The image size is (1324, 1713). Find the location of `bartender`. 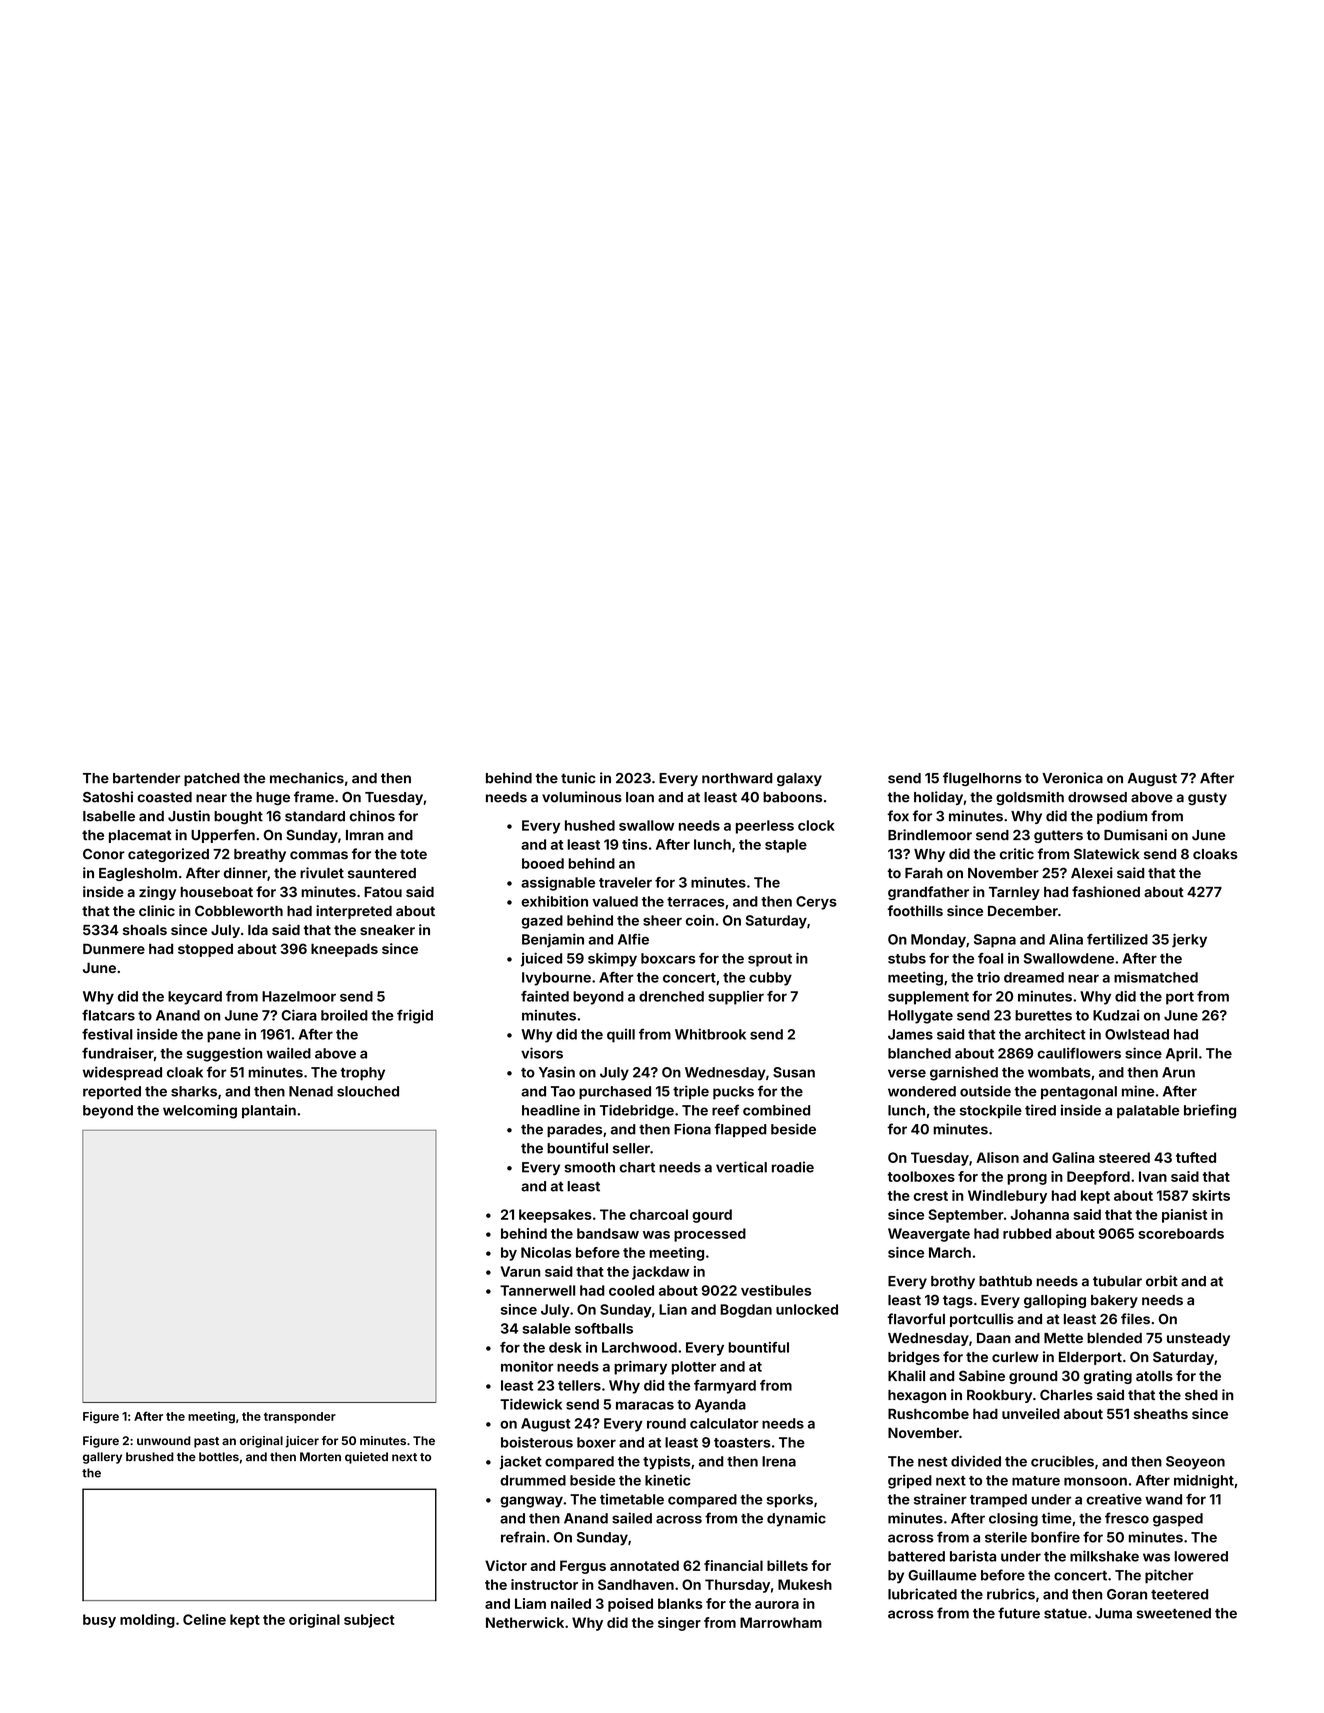

bartender is located at coordinates (146, 778).
